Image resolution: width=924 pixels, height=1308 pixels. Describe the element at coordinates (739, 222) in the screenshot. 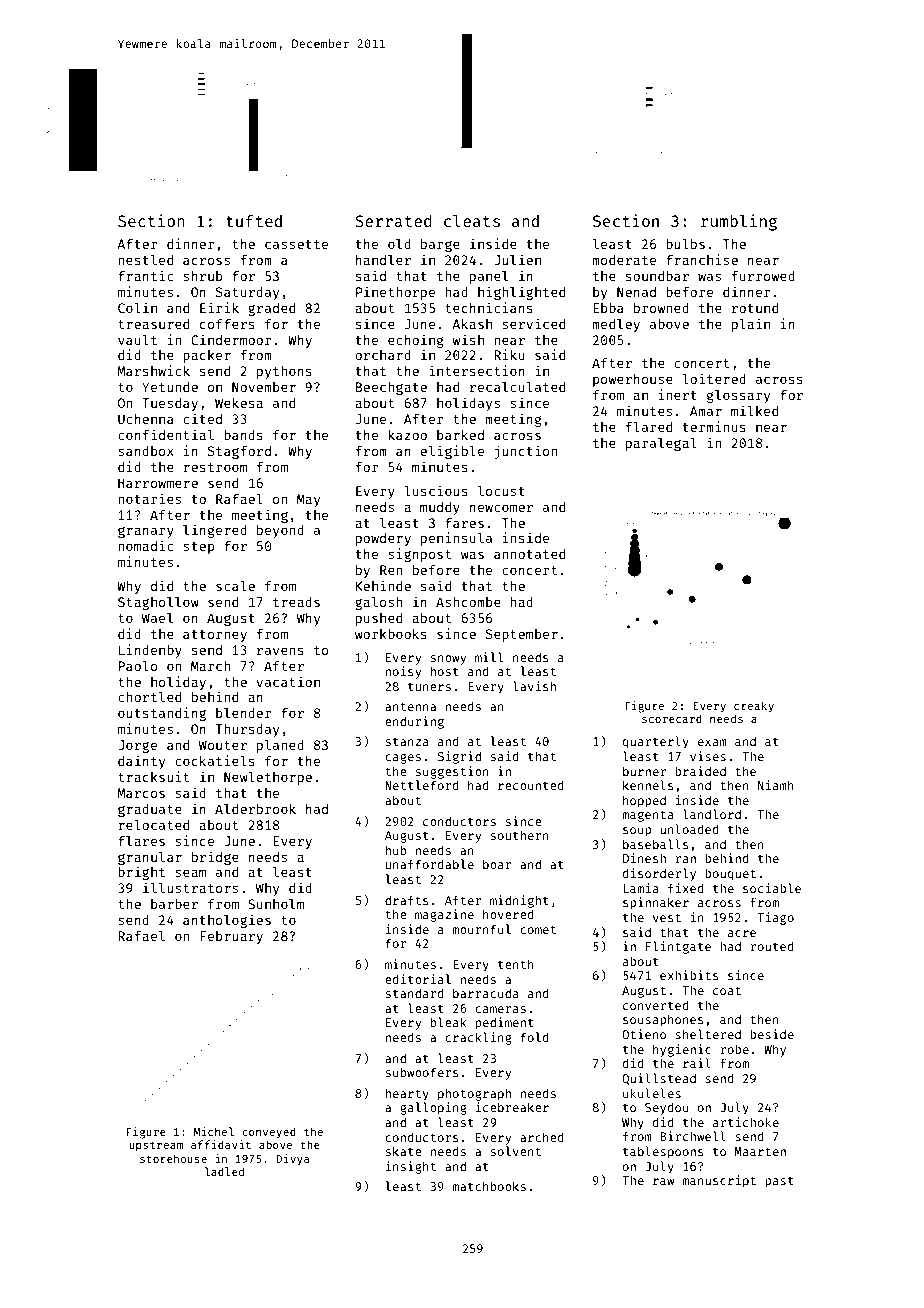

I see `rumbling` at that location.
